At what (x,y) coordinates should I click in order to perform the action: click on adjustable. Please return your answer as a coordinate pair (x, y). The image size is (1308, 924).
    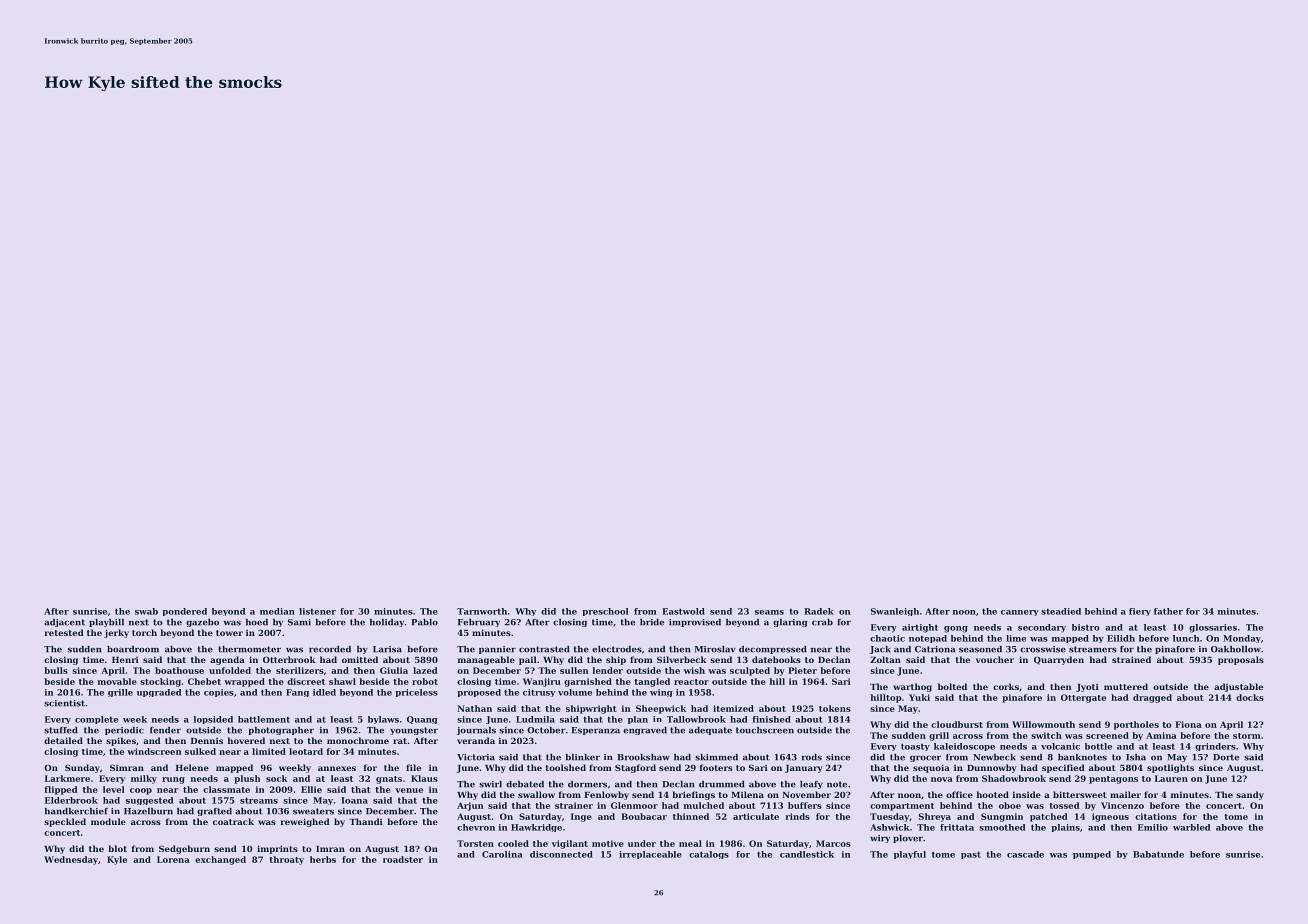
    Looking at the image, I should click on (1238, 687).
